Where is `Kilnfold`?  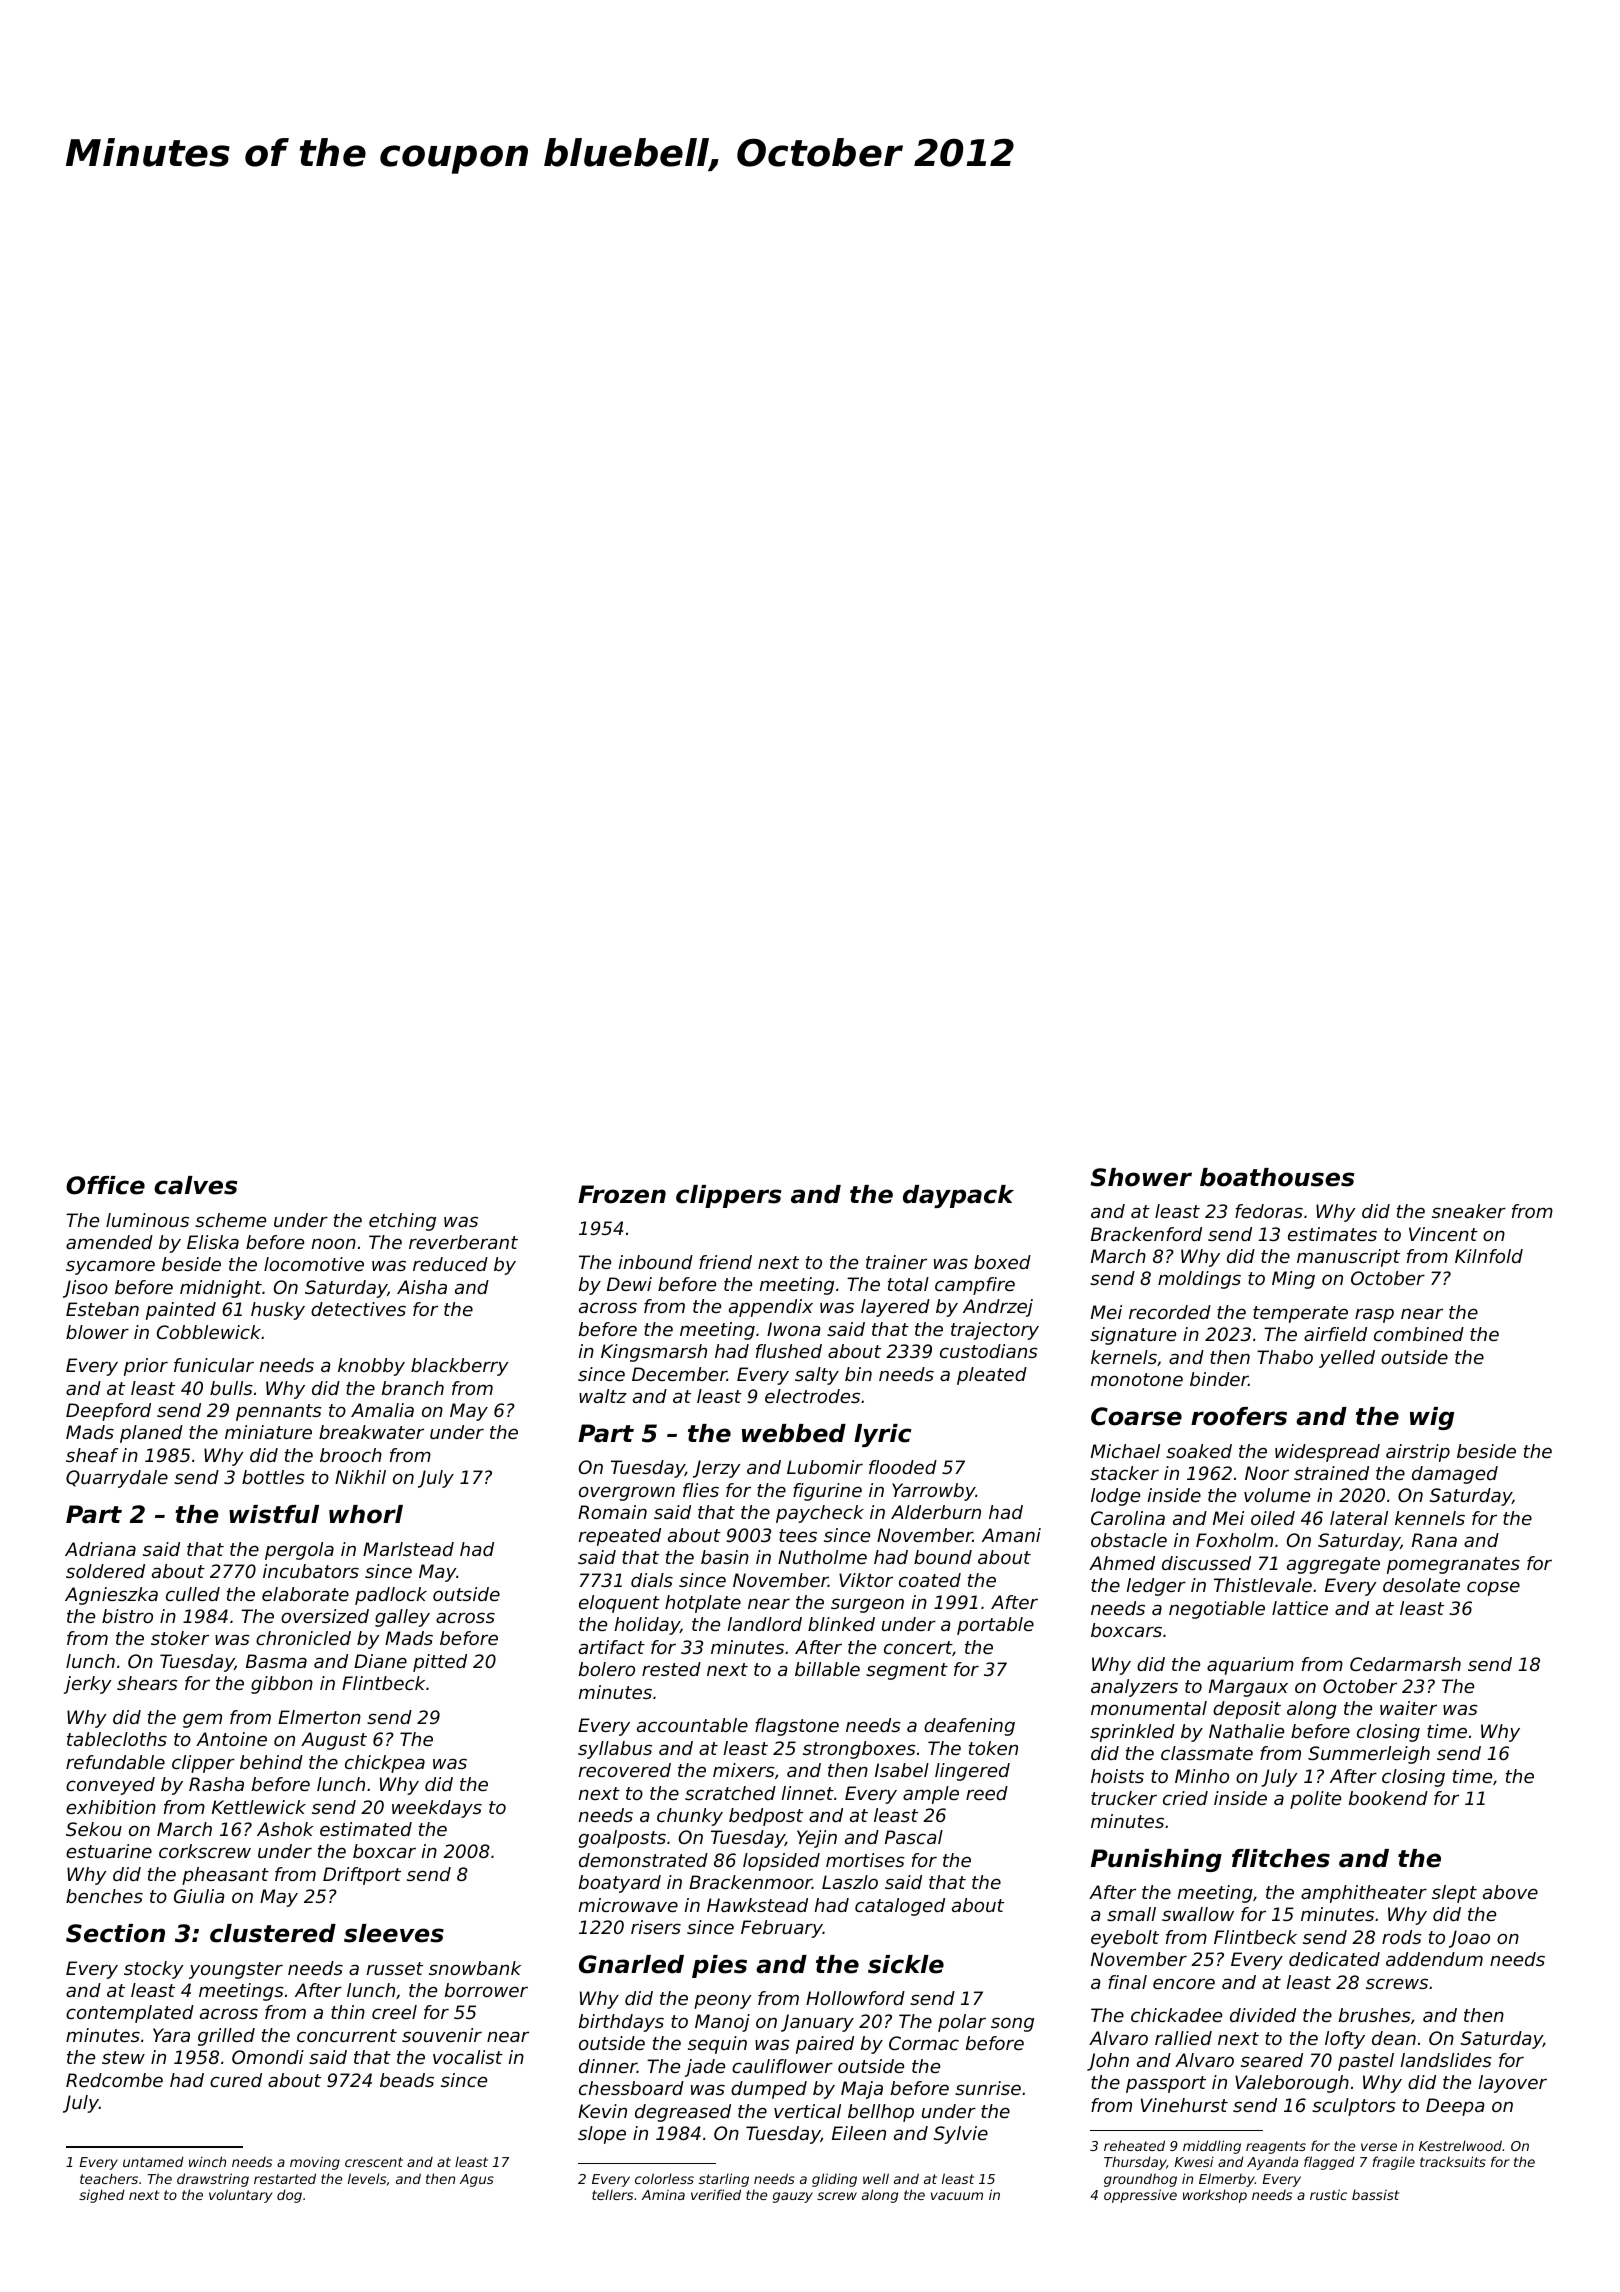
Kilnfold is located at coordinates (1489, 1256).
